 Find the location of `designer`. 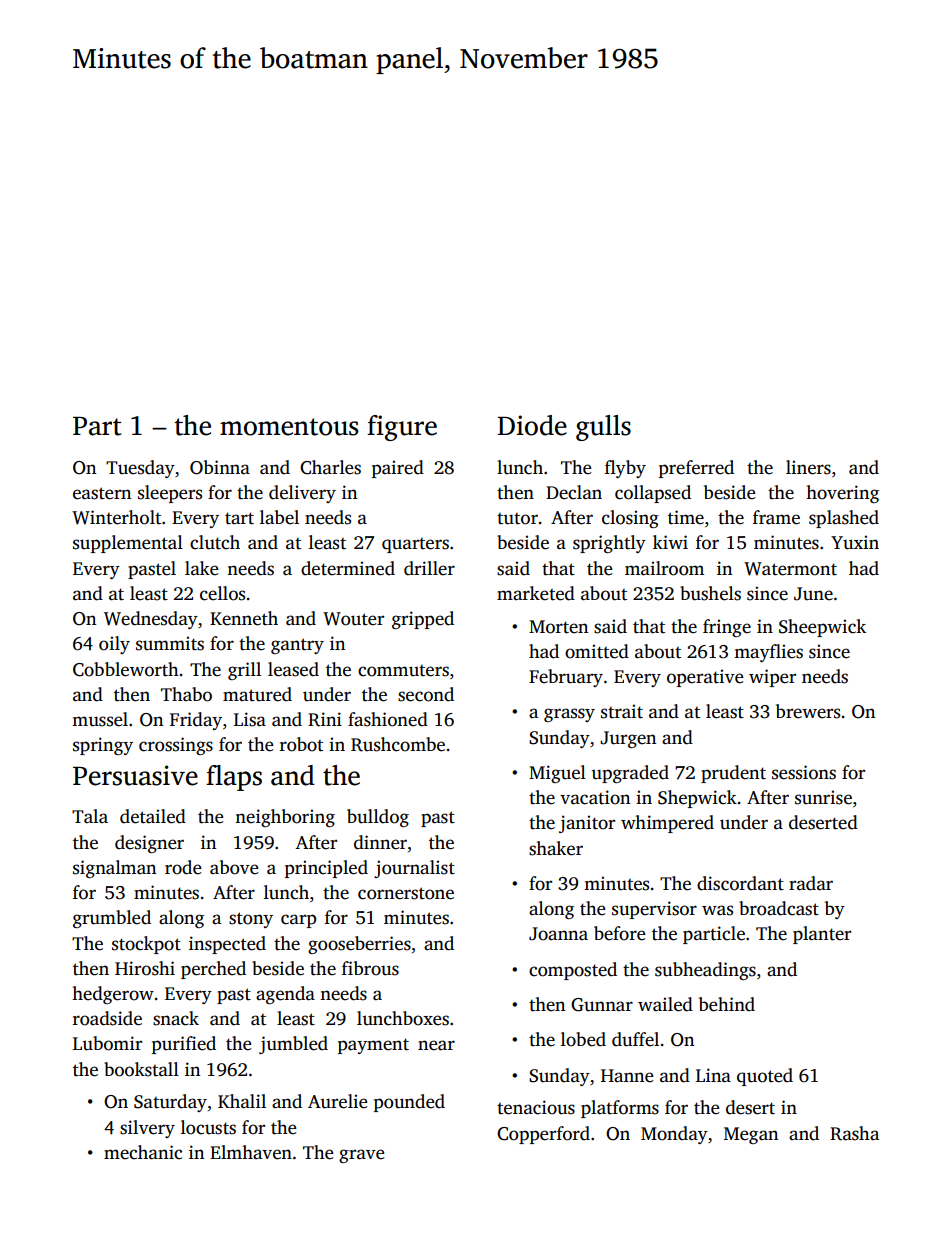

designer is located at coordinates (149, 844).
